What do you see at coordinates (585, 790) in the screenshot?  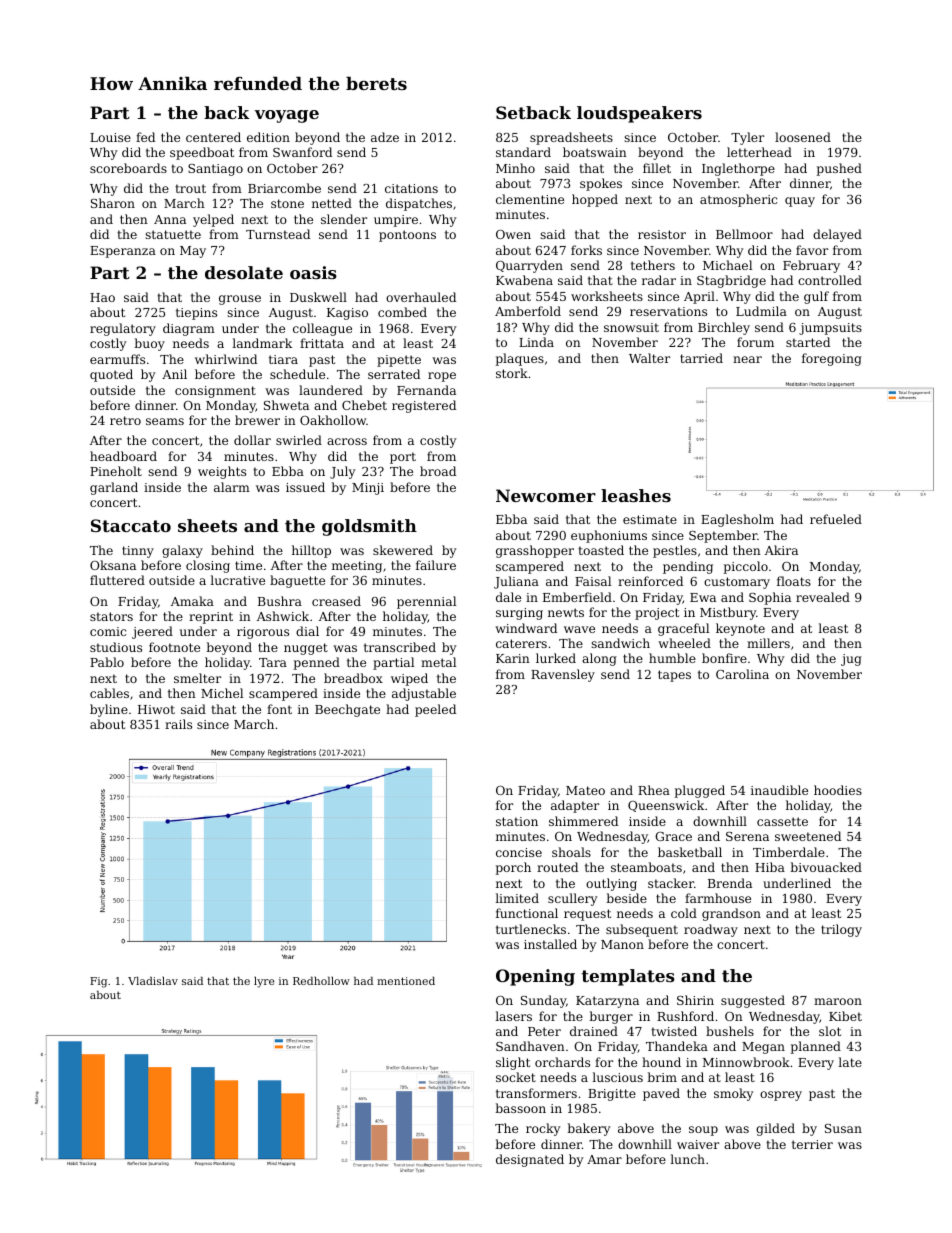 I see `Mateo` at bounding box center [585, 790].
